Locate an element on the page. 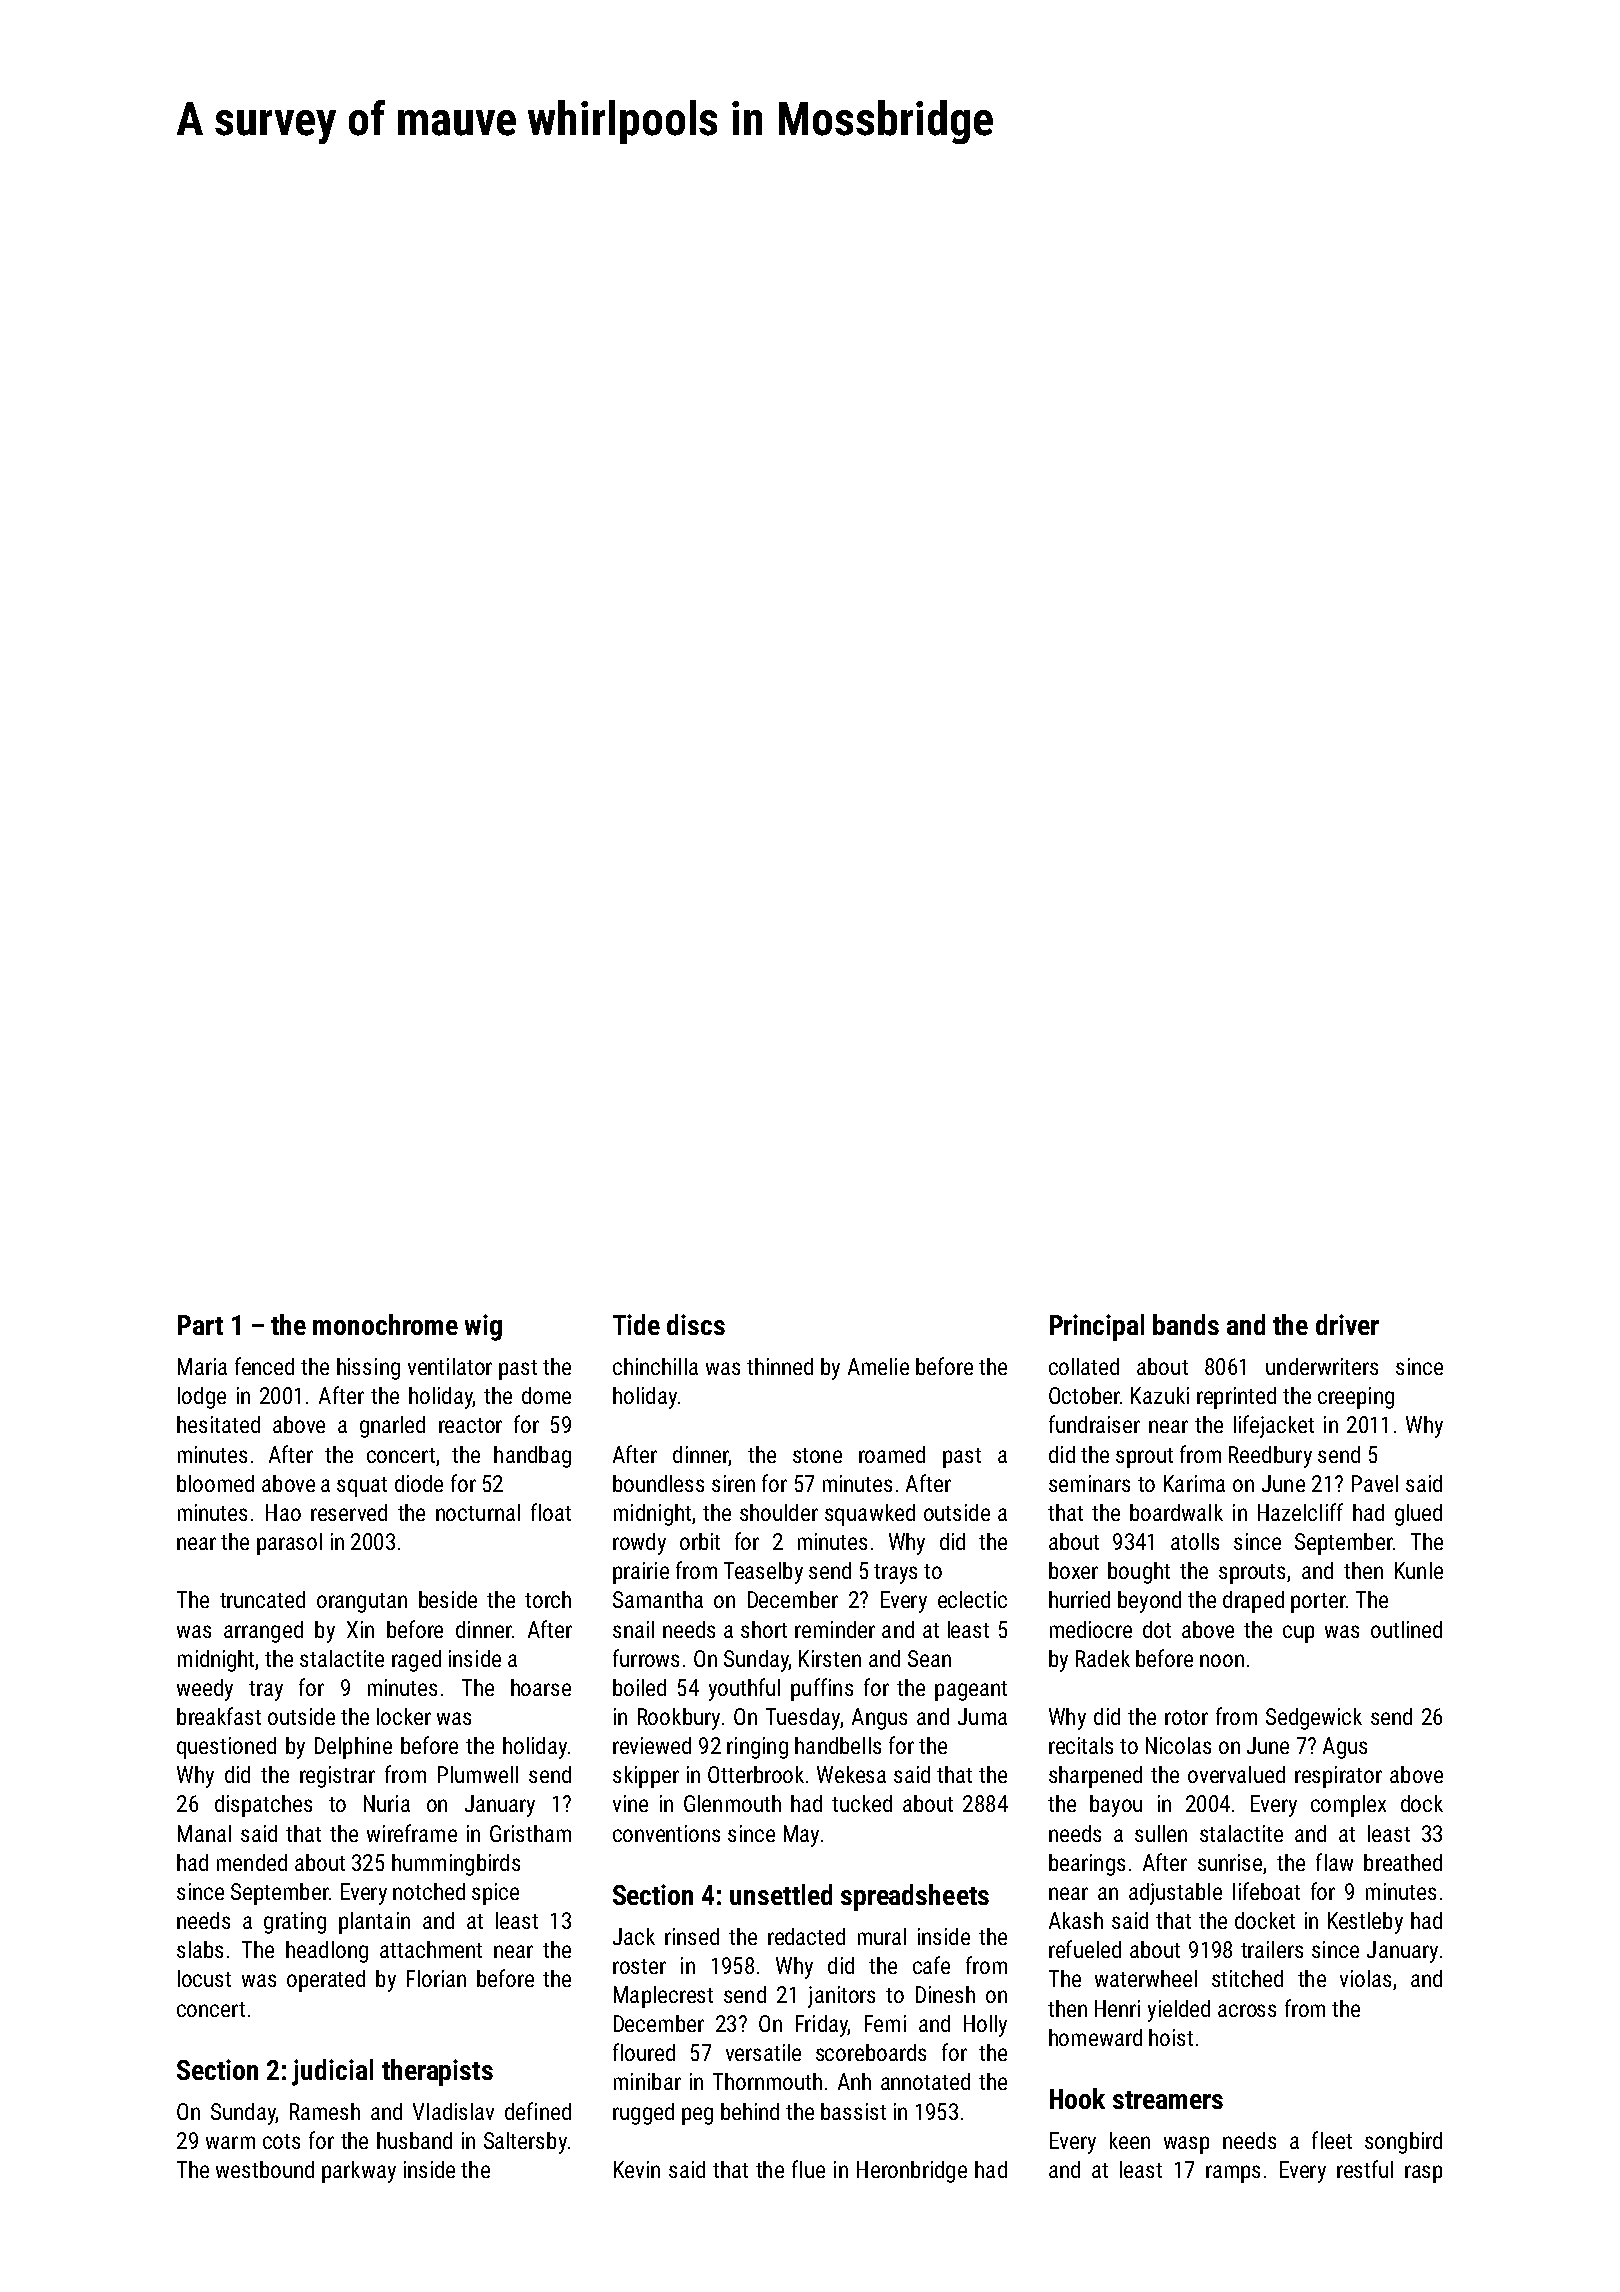 The width and height of the document is (1620, 2292). Karima is located at coordinates (1194, 1483).
